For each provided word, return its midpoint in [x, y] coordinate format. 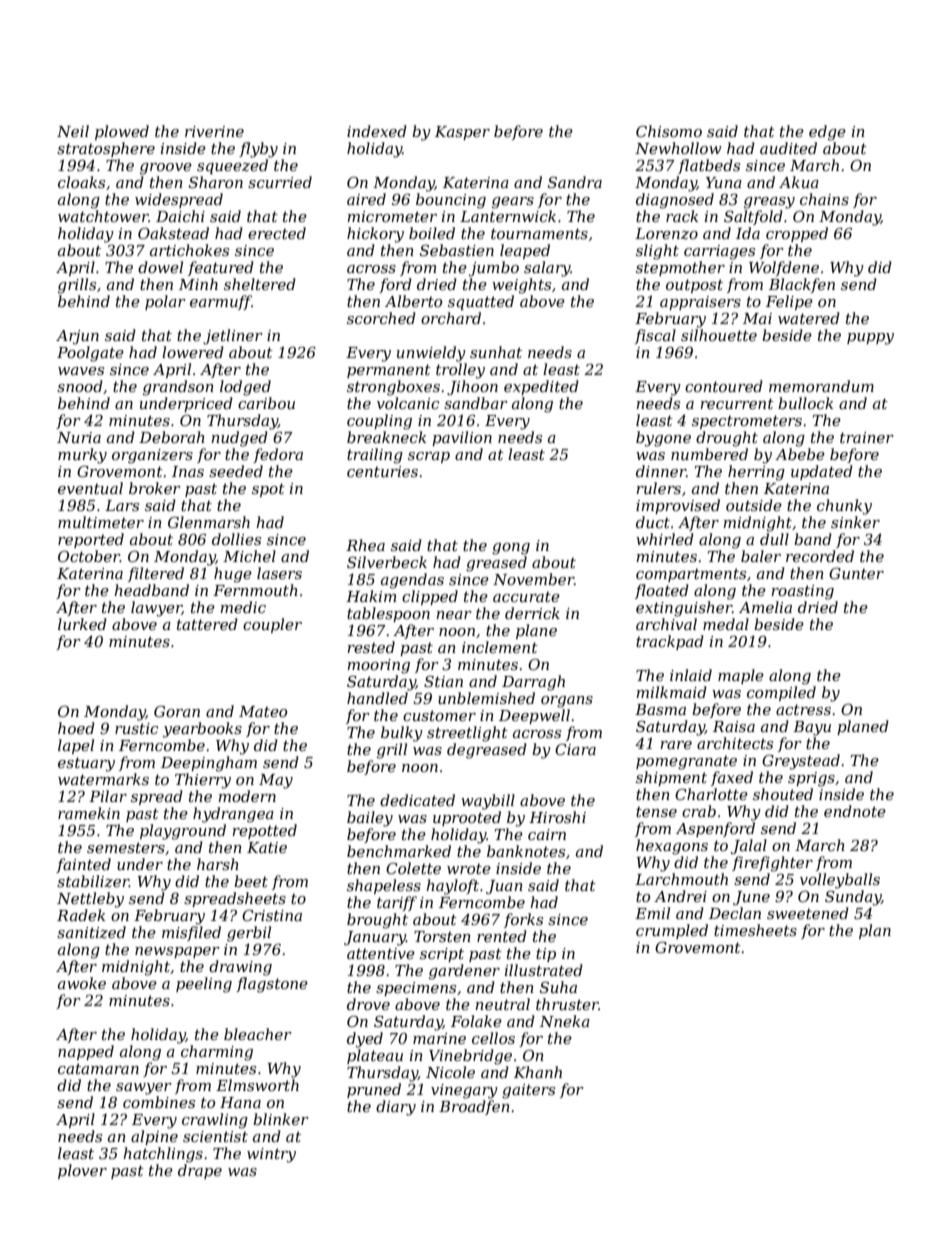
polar [165, 302]
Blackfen [802, 285]
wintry [271, 1155]
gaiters [528, 1091]
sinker [855, 522]
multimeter [101, 522]
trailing [375, 456]
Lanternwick [508, 216]
